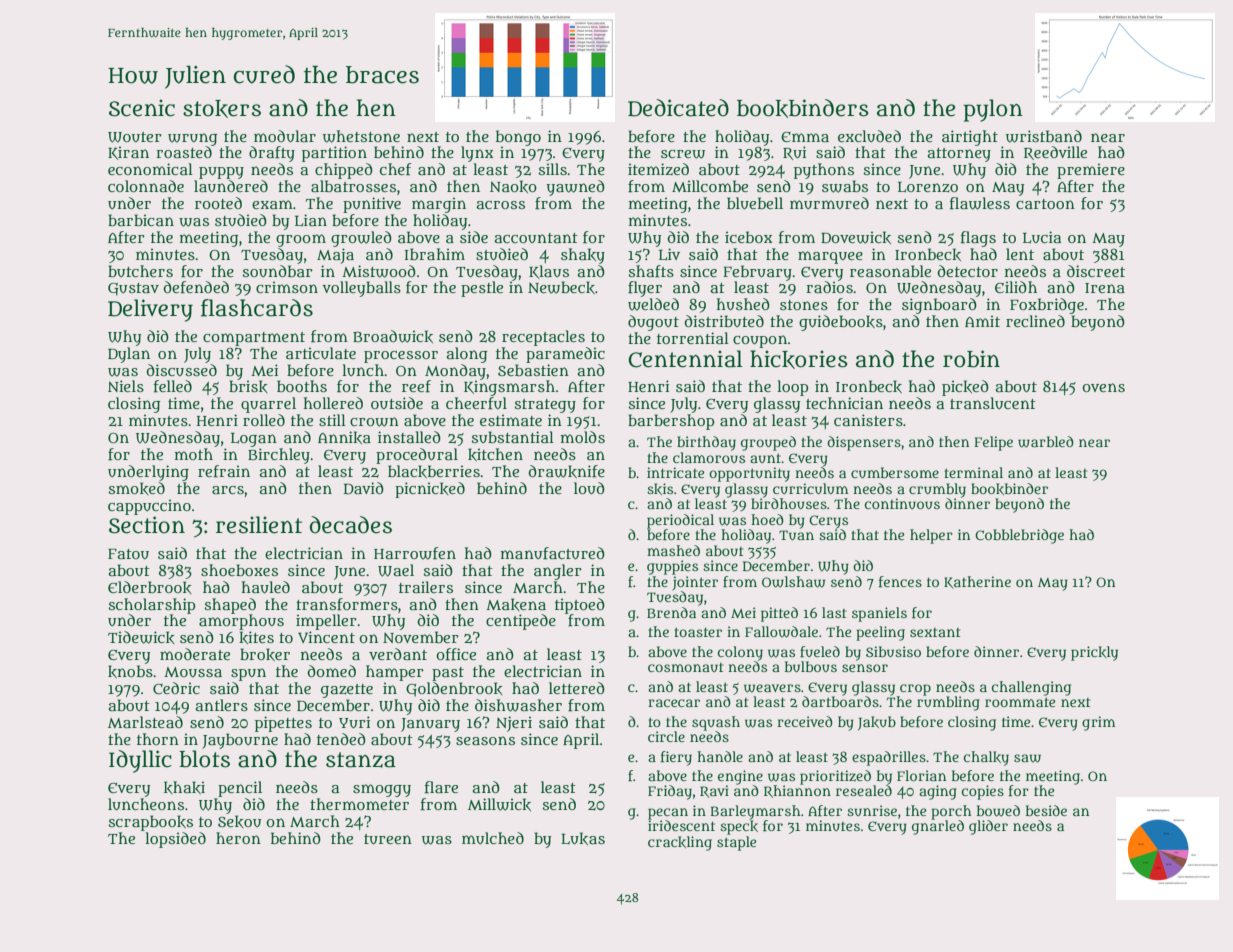  What do you see at coordinates (140, 271) in the screenshot?
I see `butchers` at bounding box center [140, 271].
